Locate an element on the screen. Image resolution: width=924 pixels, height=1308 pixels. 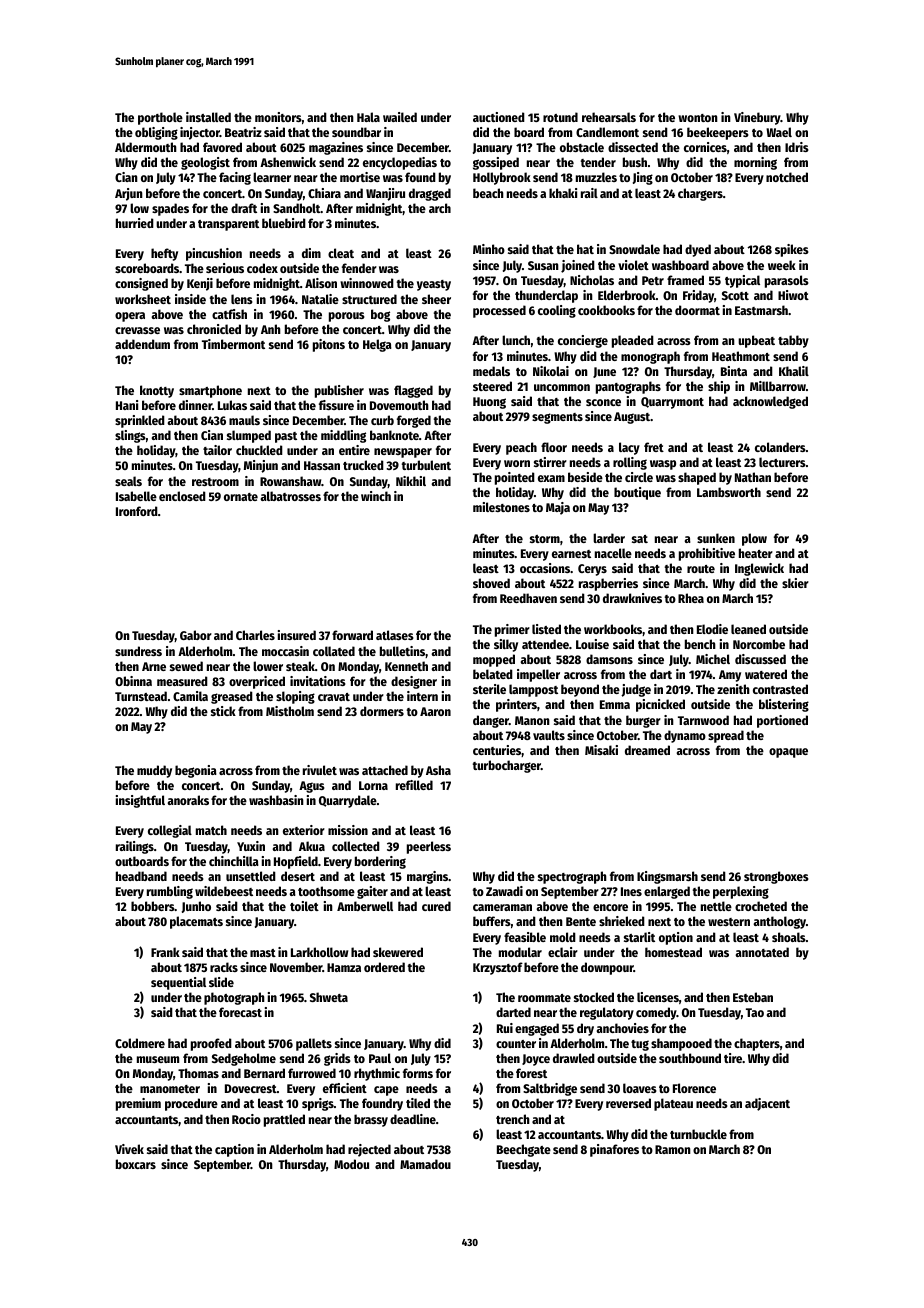
auctioned is located at coordinates (499, 117).
